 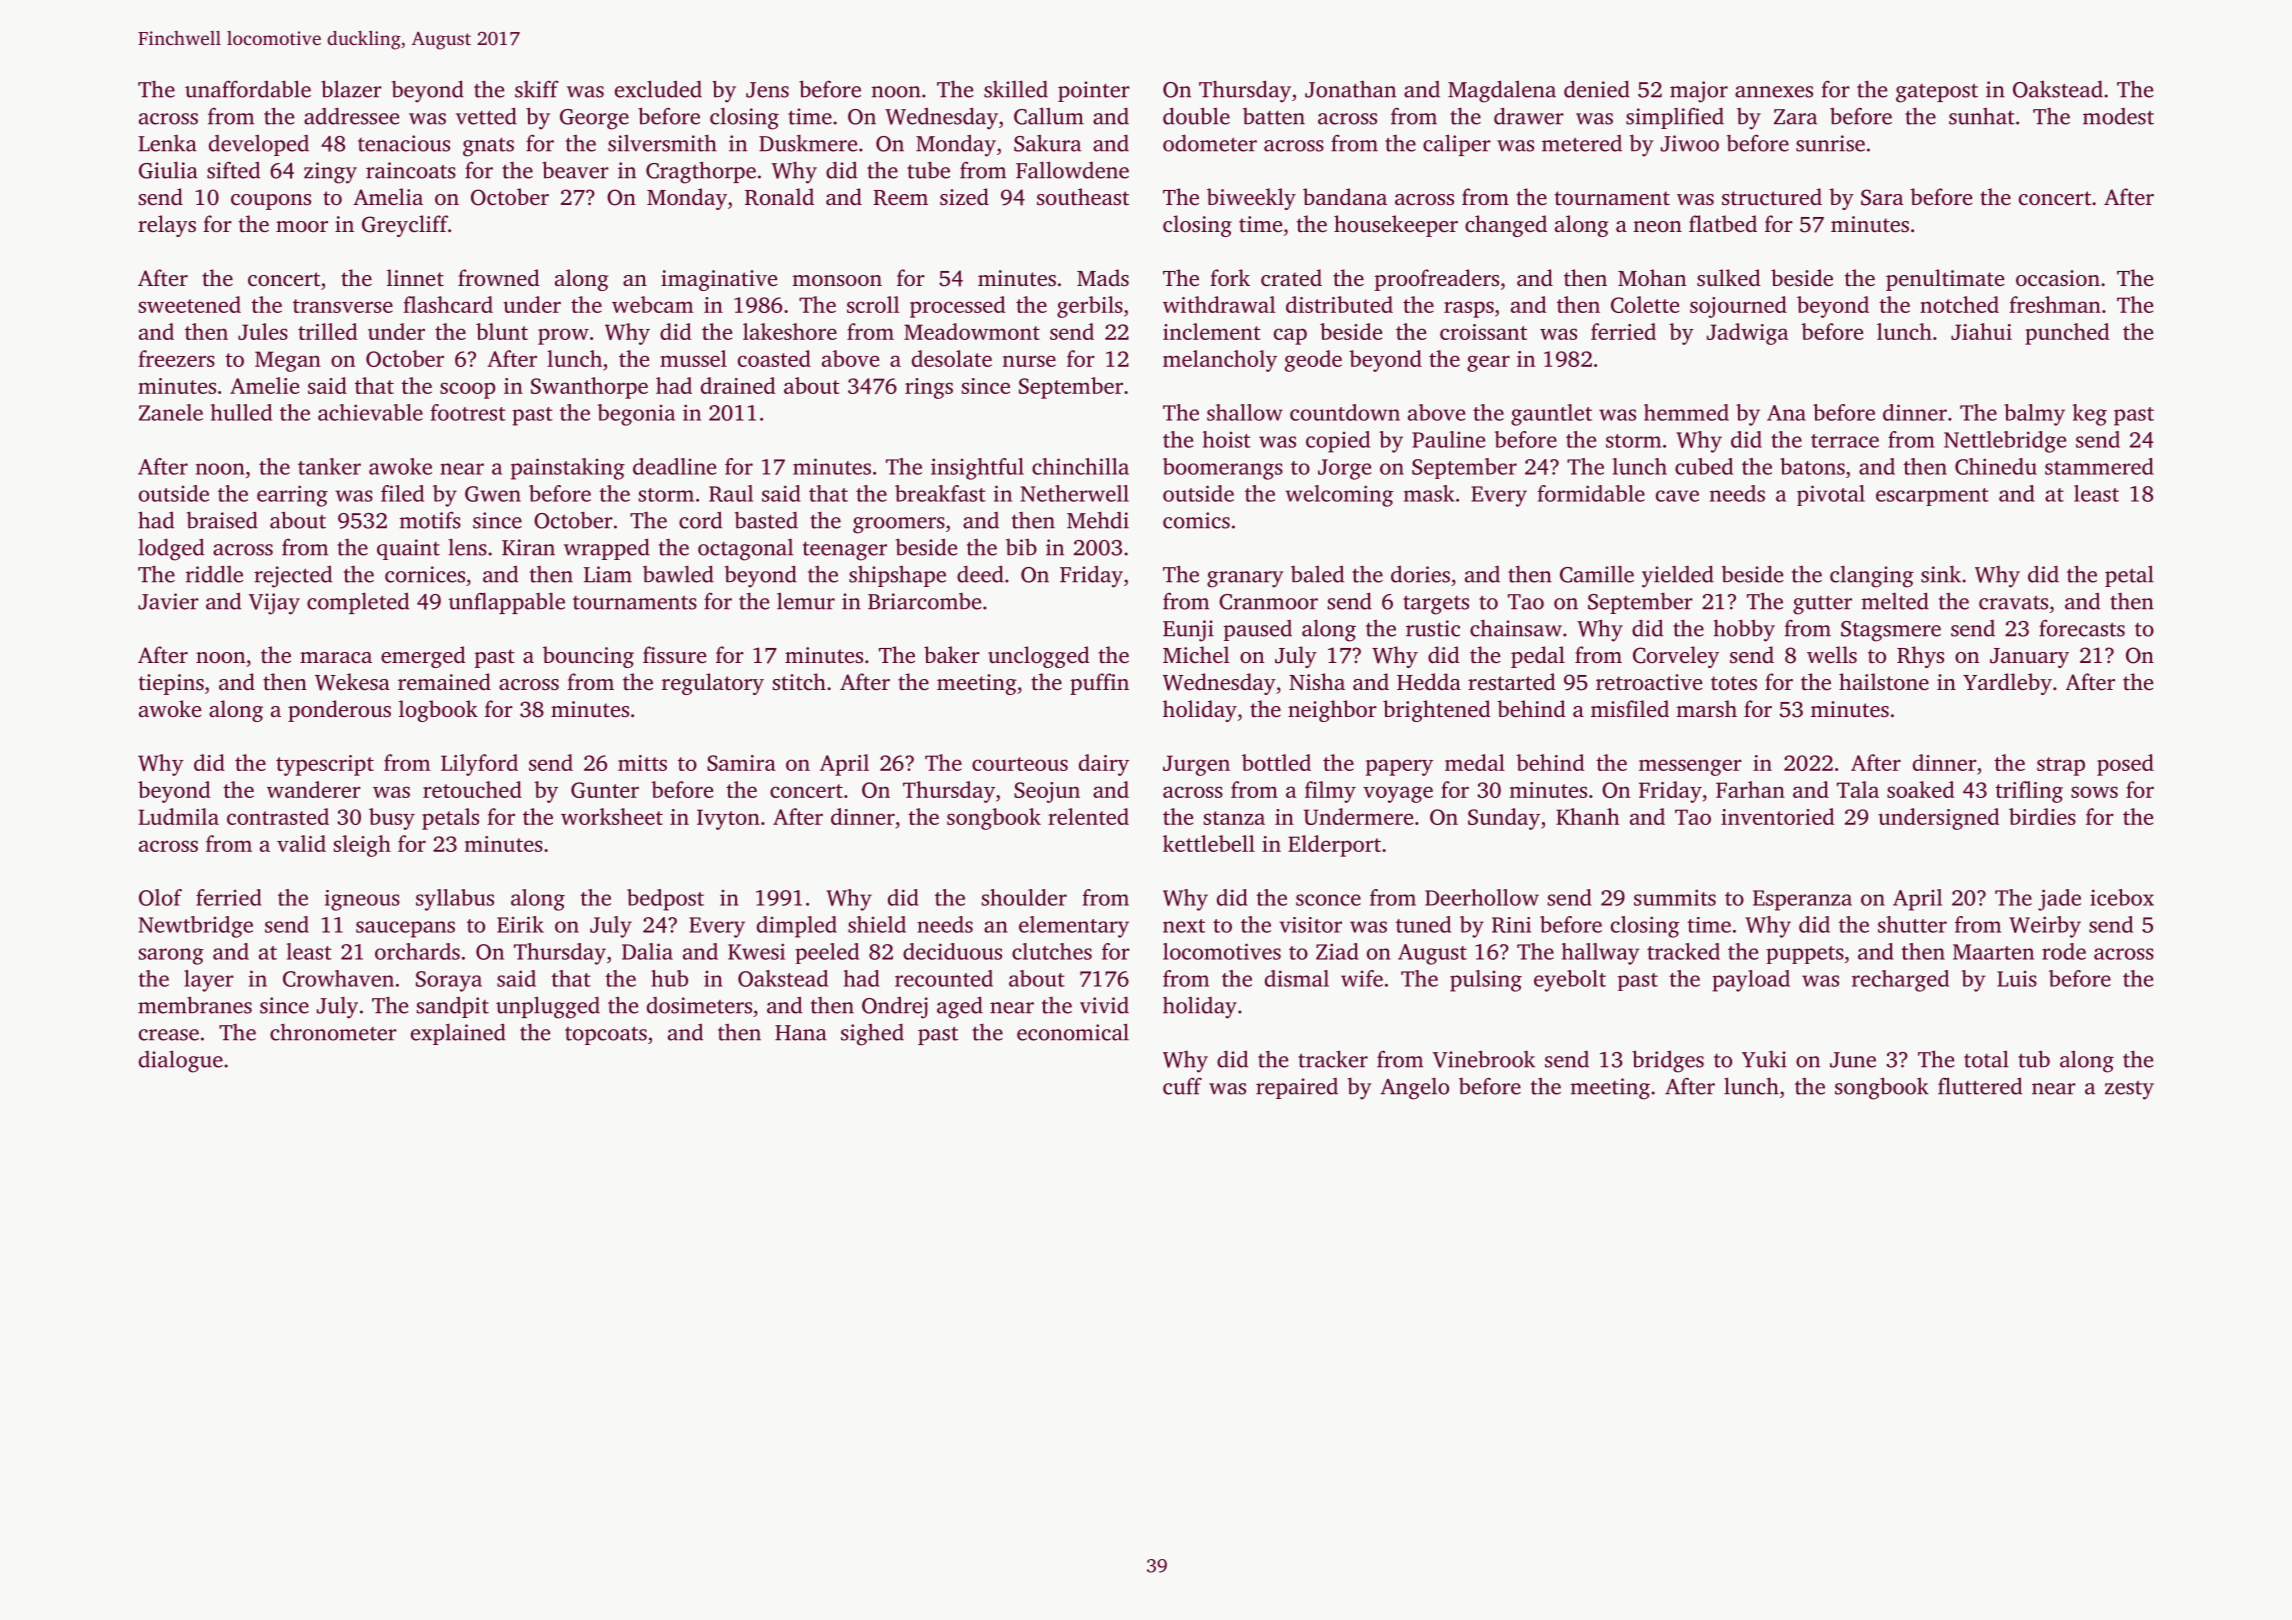 I want to click on hailstone, so click(x=1884, y=682).
